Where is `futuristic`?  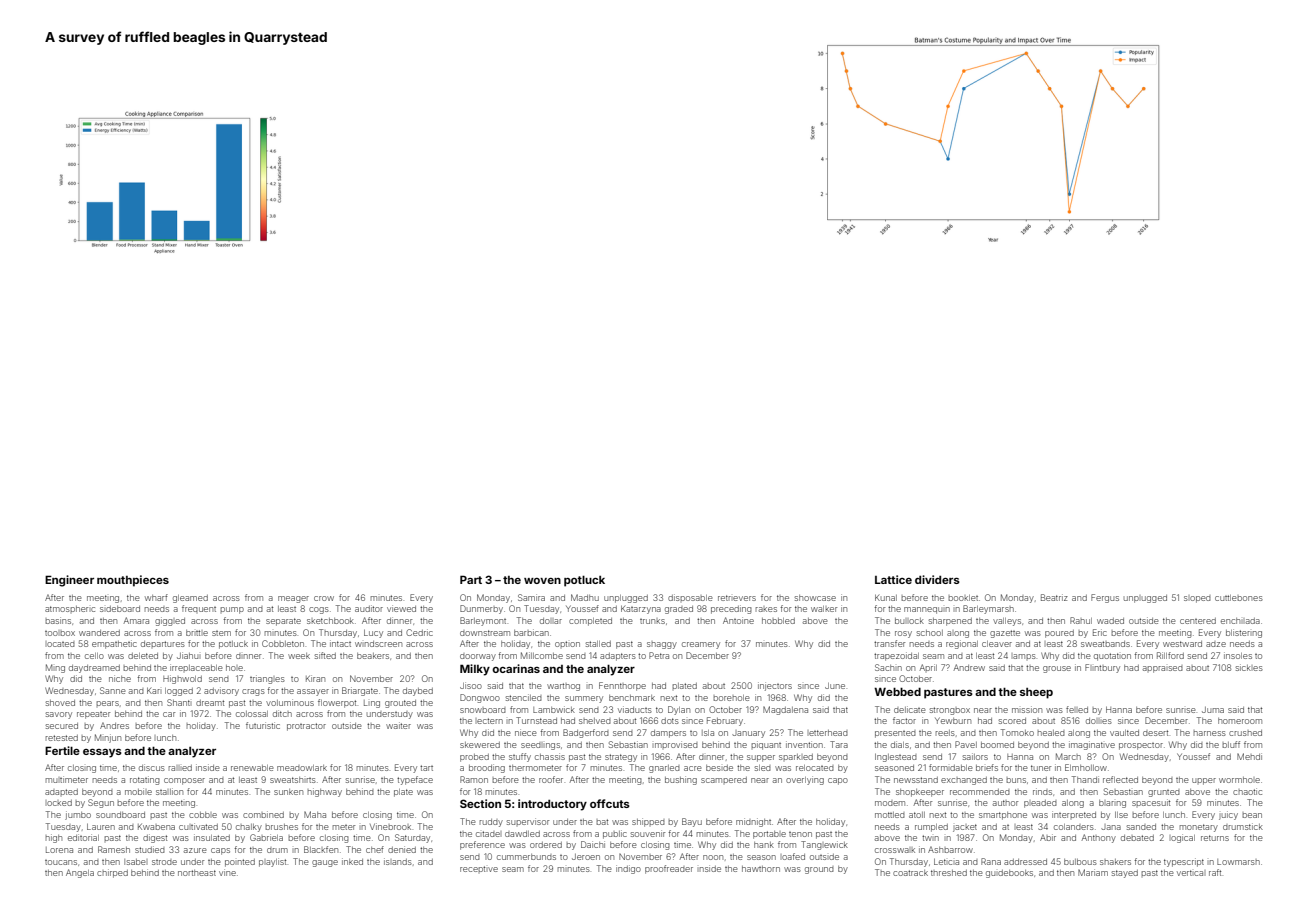
futuristic is located at coordinates (263, 725).
